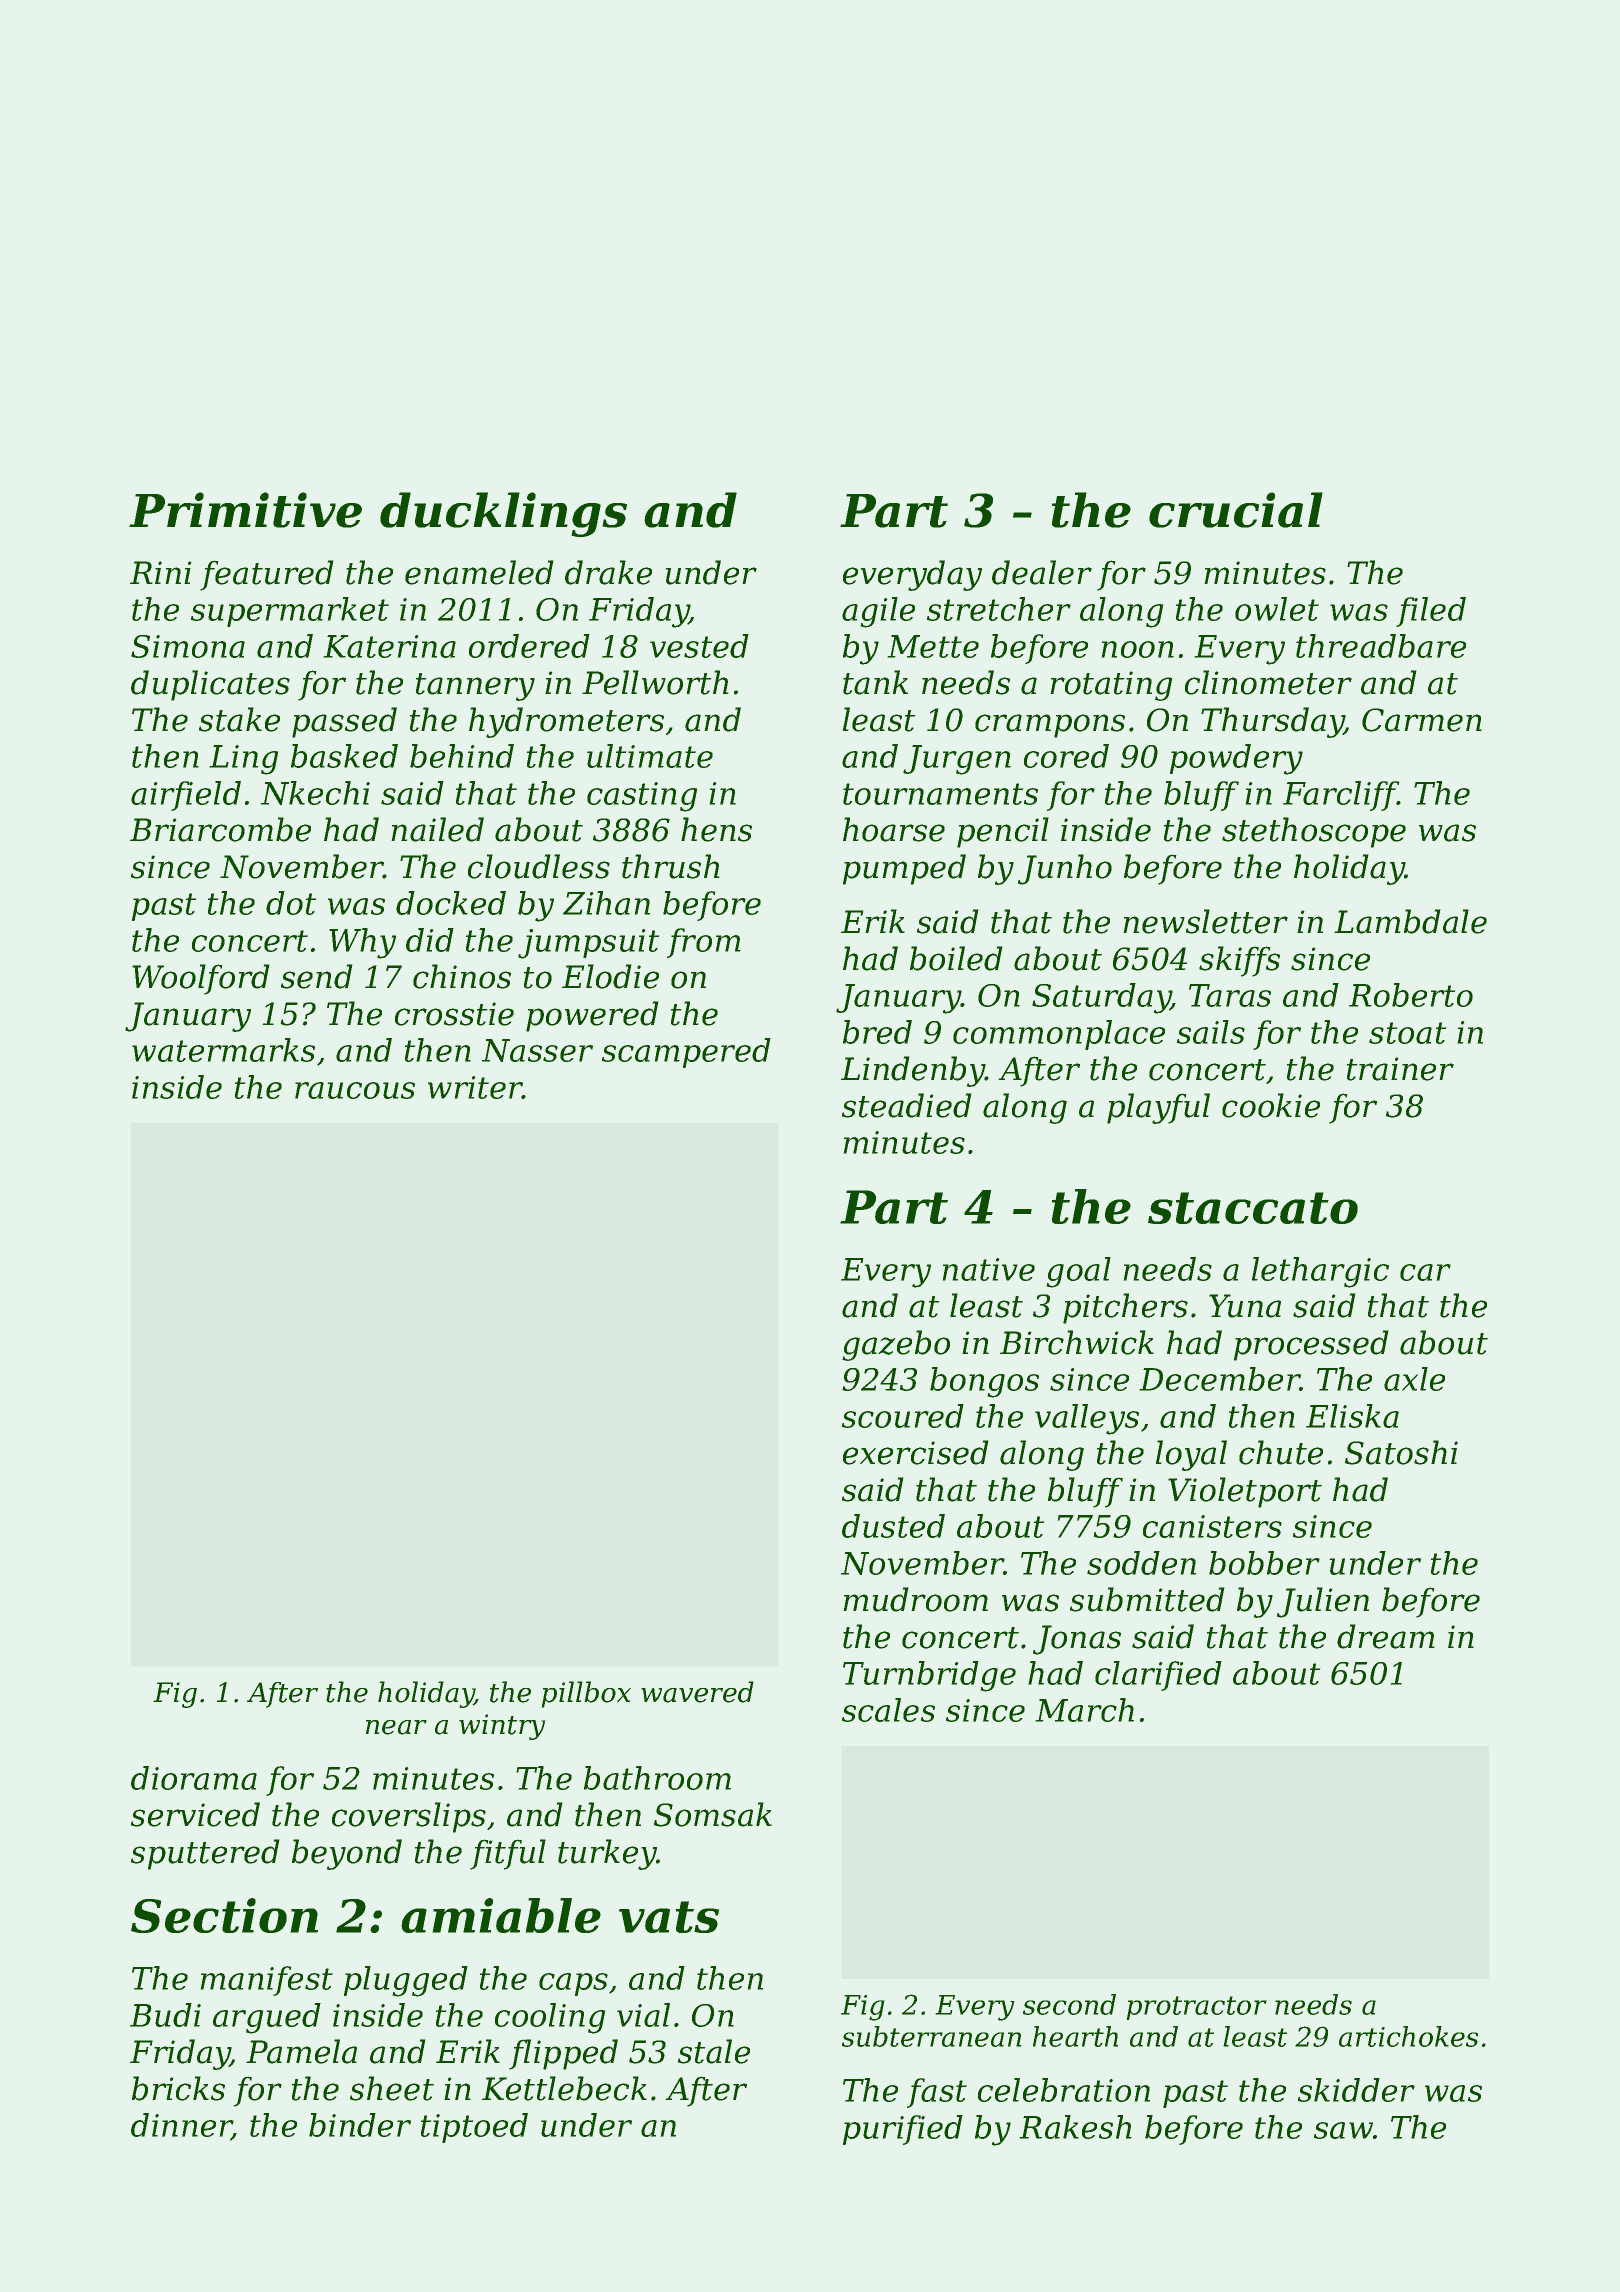 This image has height=2292, width=1620. What do you see at coordinates (643, 2015) in the image?
I see `vial` at bounding box center [643, 2015].
